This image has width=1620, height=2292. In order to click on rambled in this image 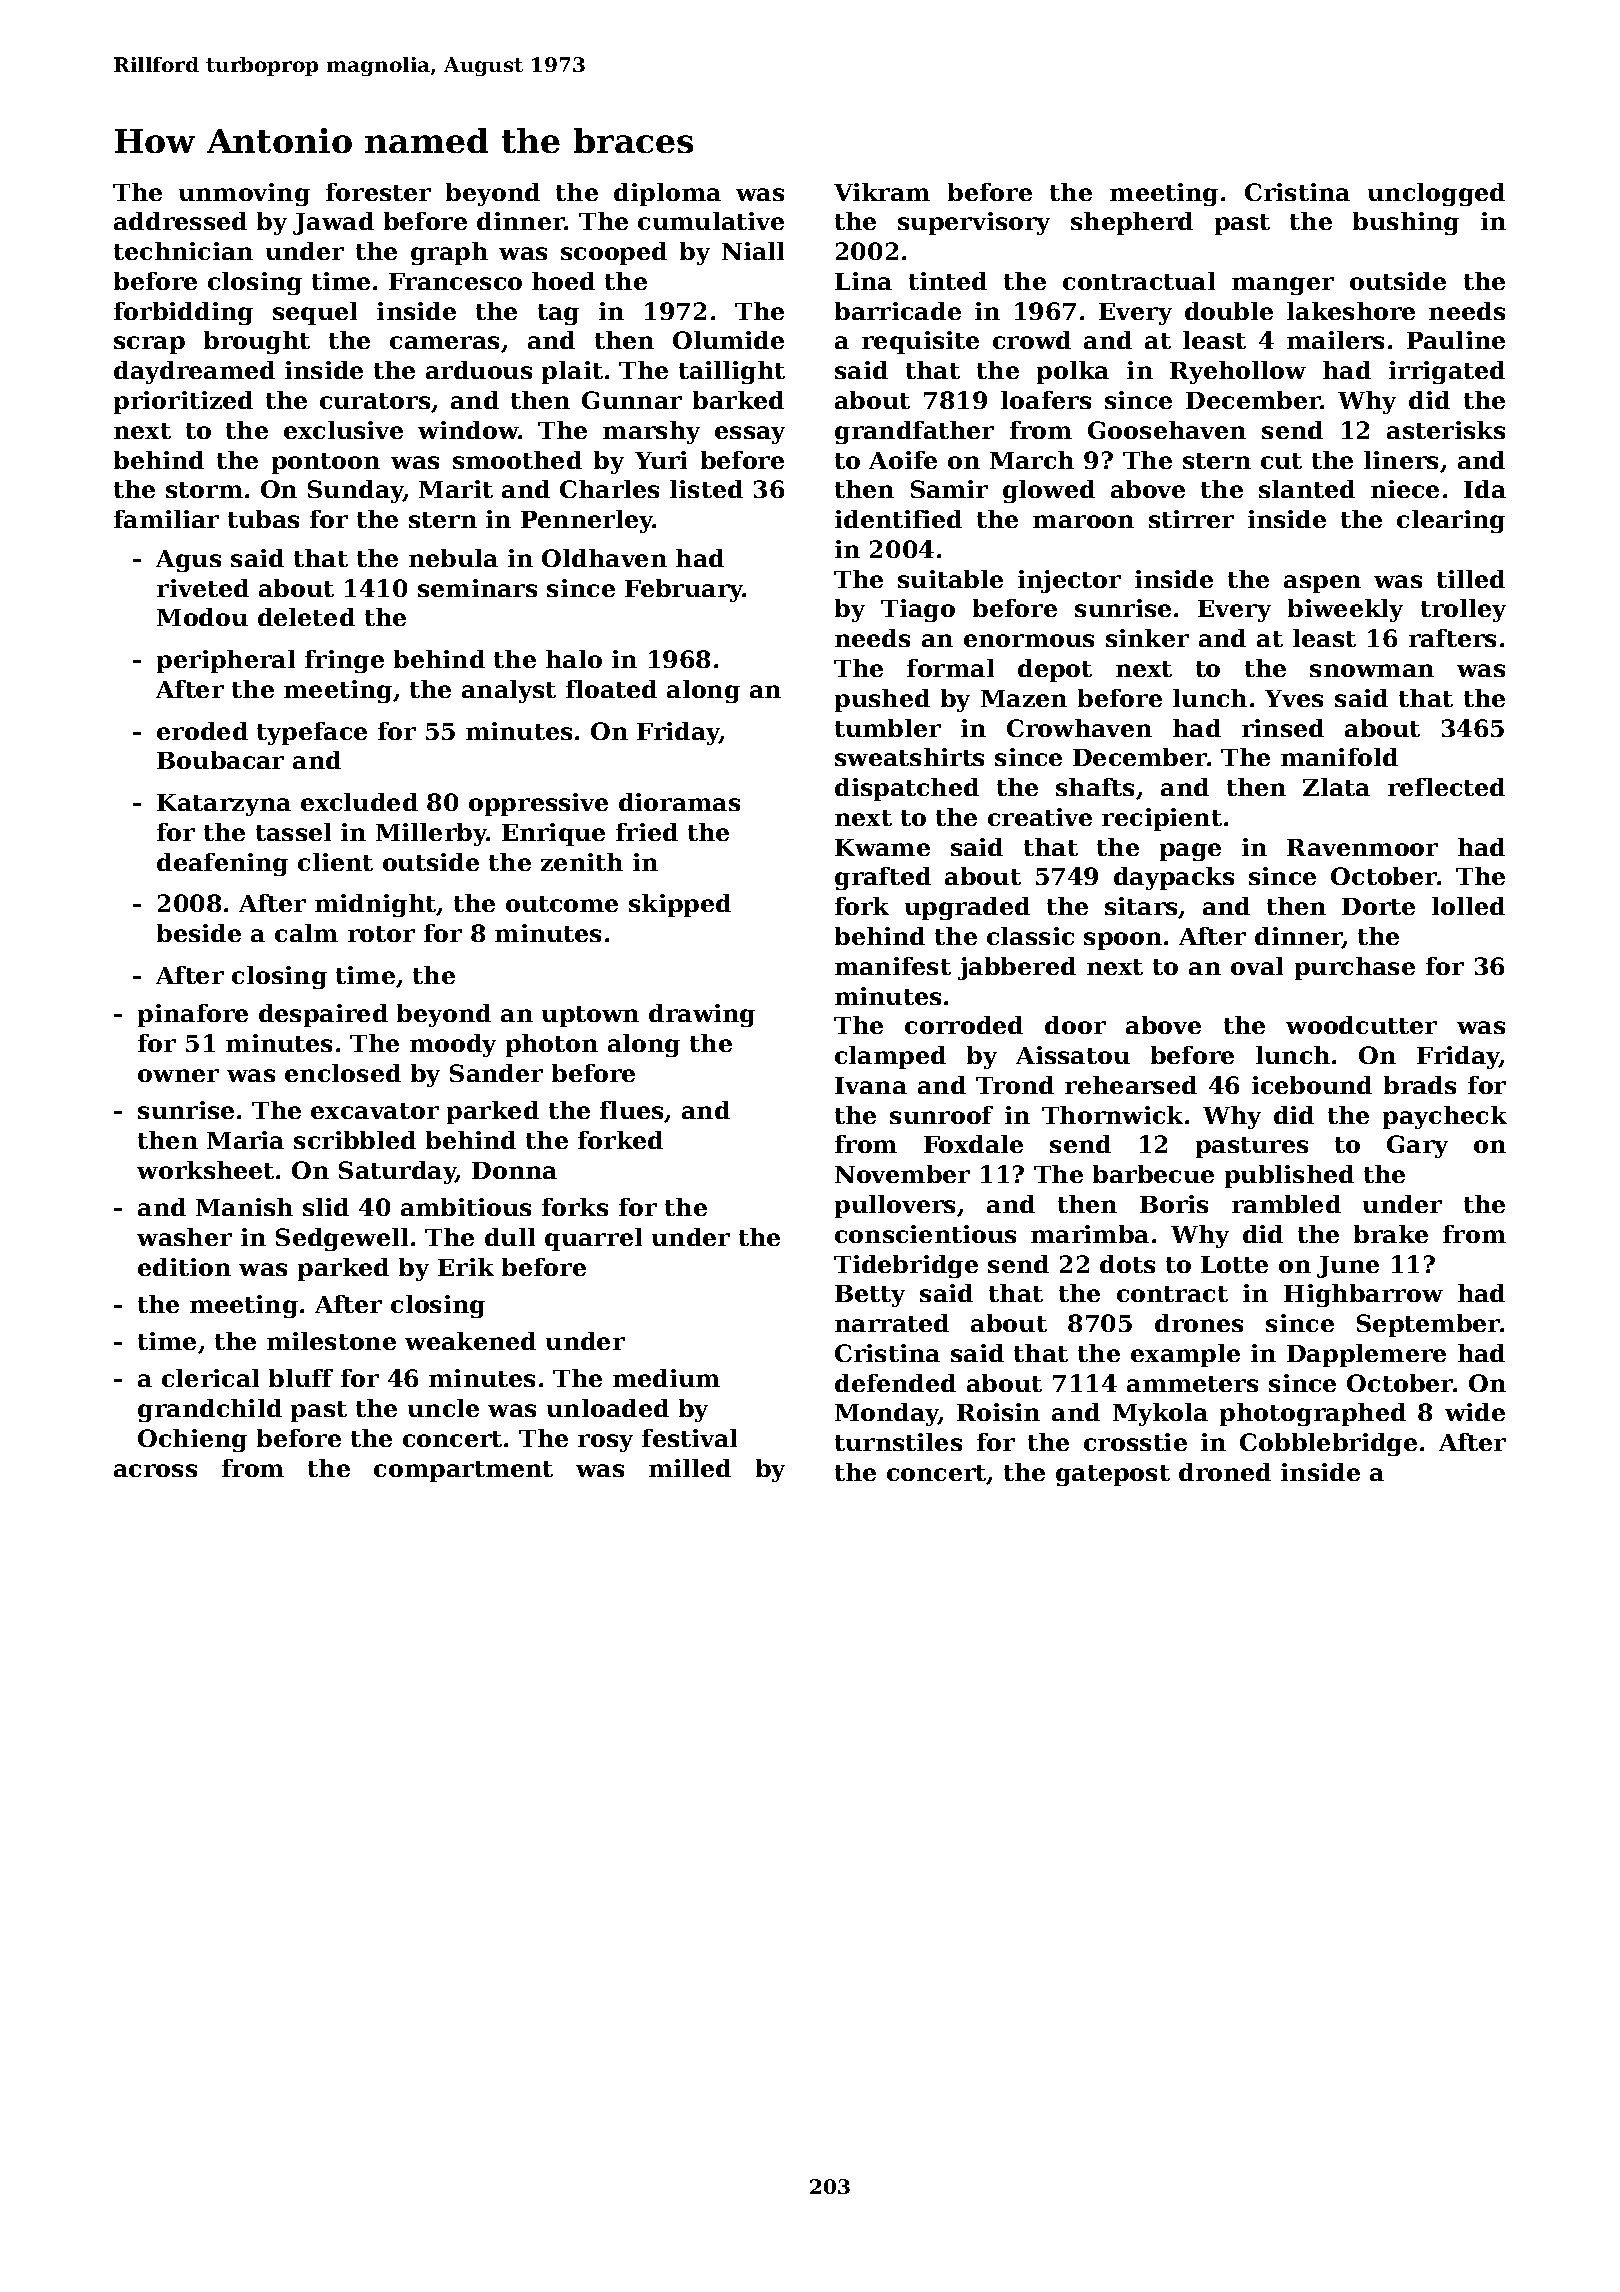, I will do `click(1286, 1204)`.
